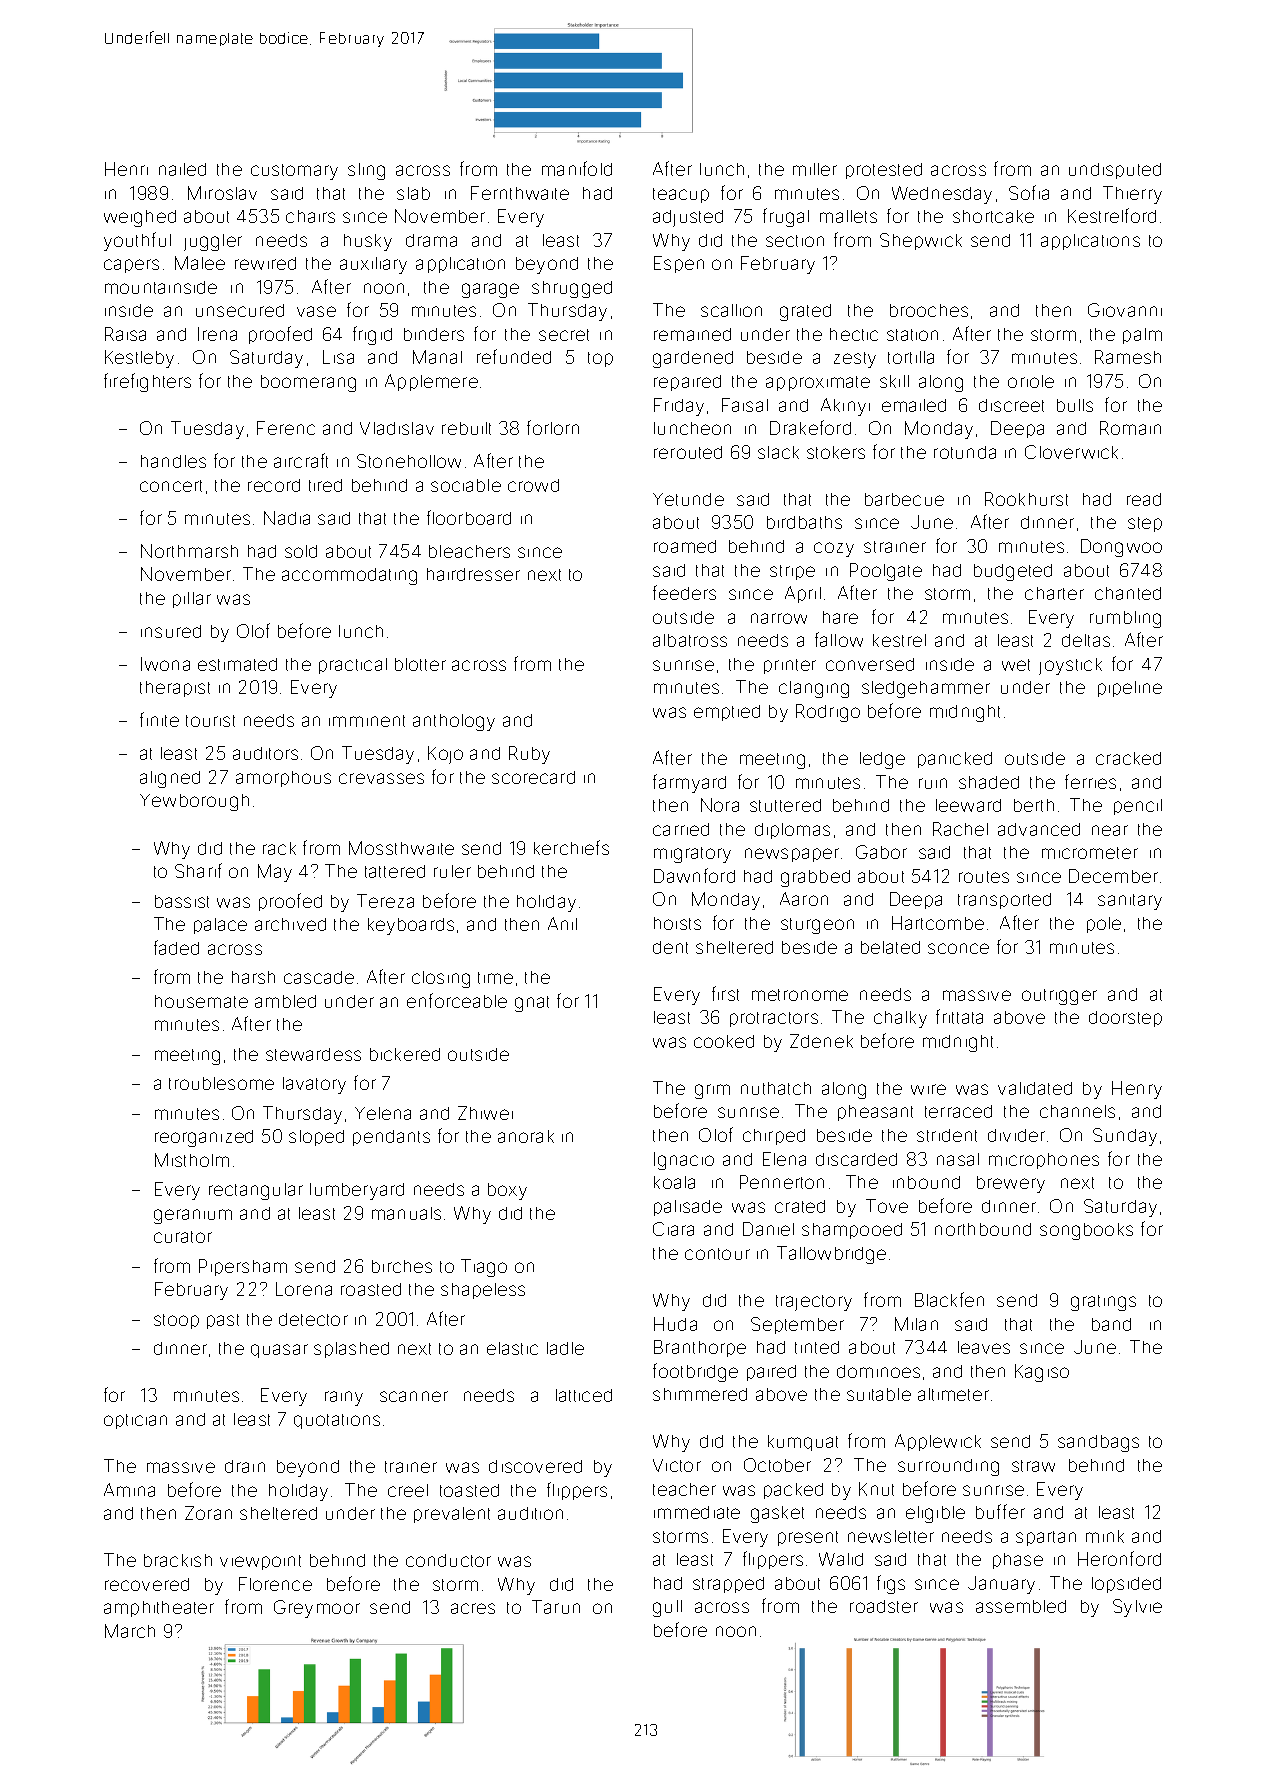 Image resolution: width=1267 pixels, height=1792 pixels. I want to click on forlorn, so click(553, 427).
